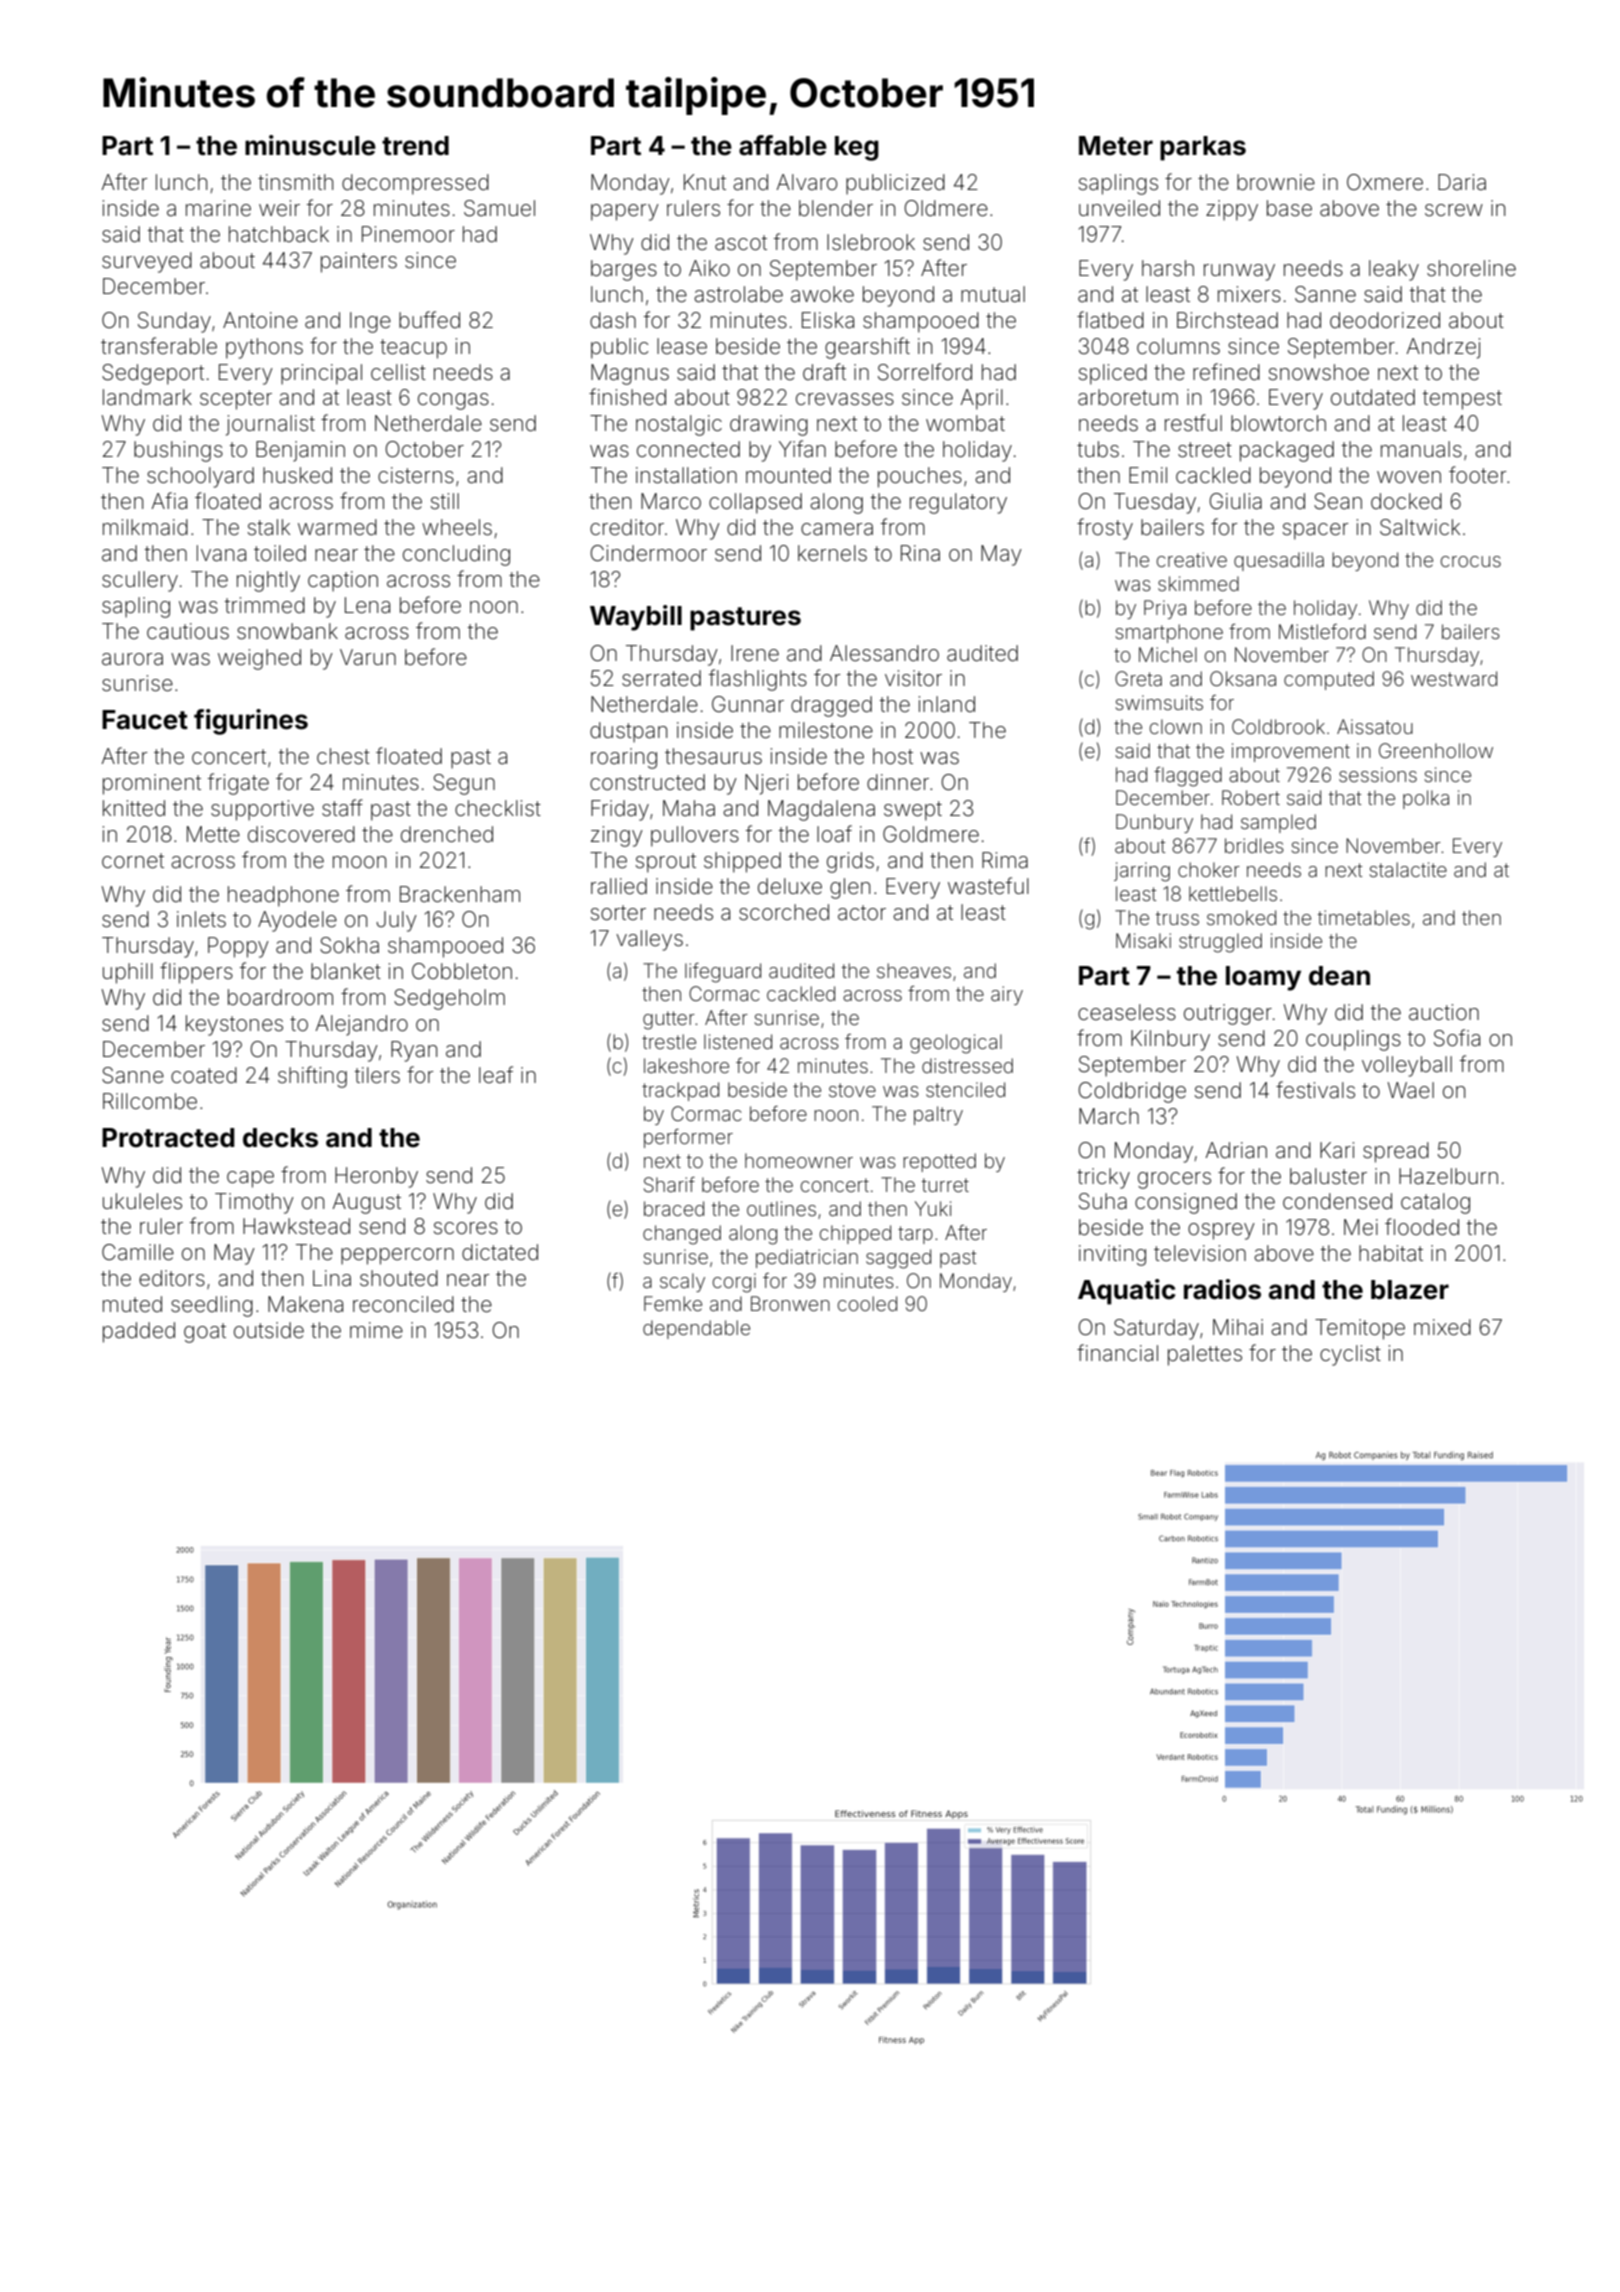 This document has width=1620, height=2292. Describe the element at coordinates (1235, 501) in the document. I see `Giulia` at that location.
